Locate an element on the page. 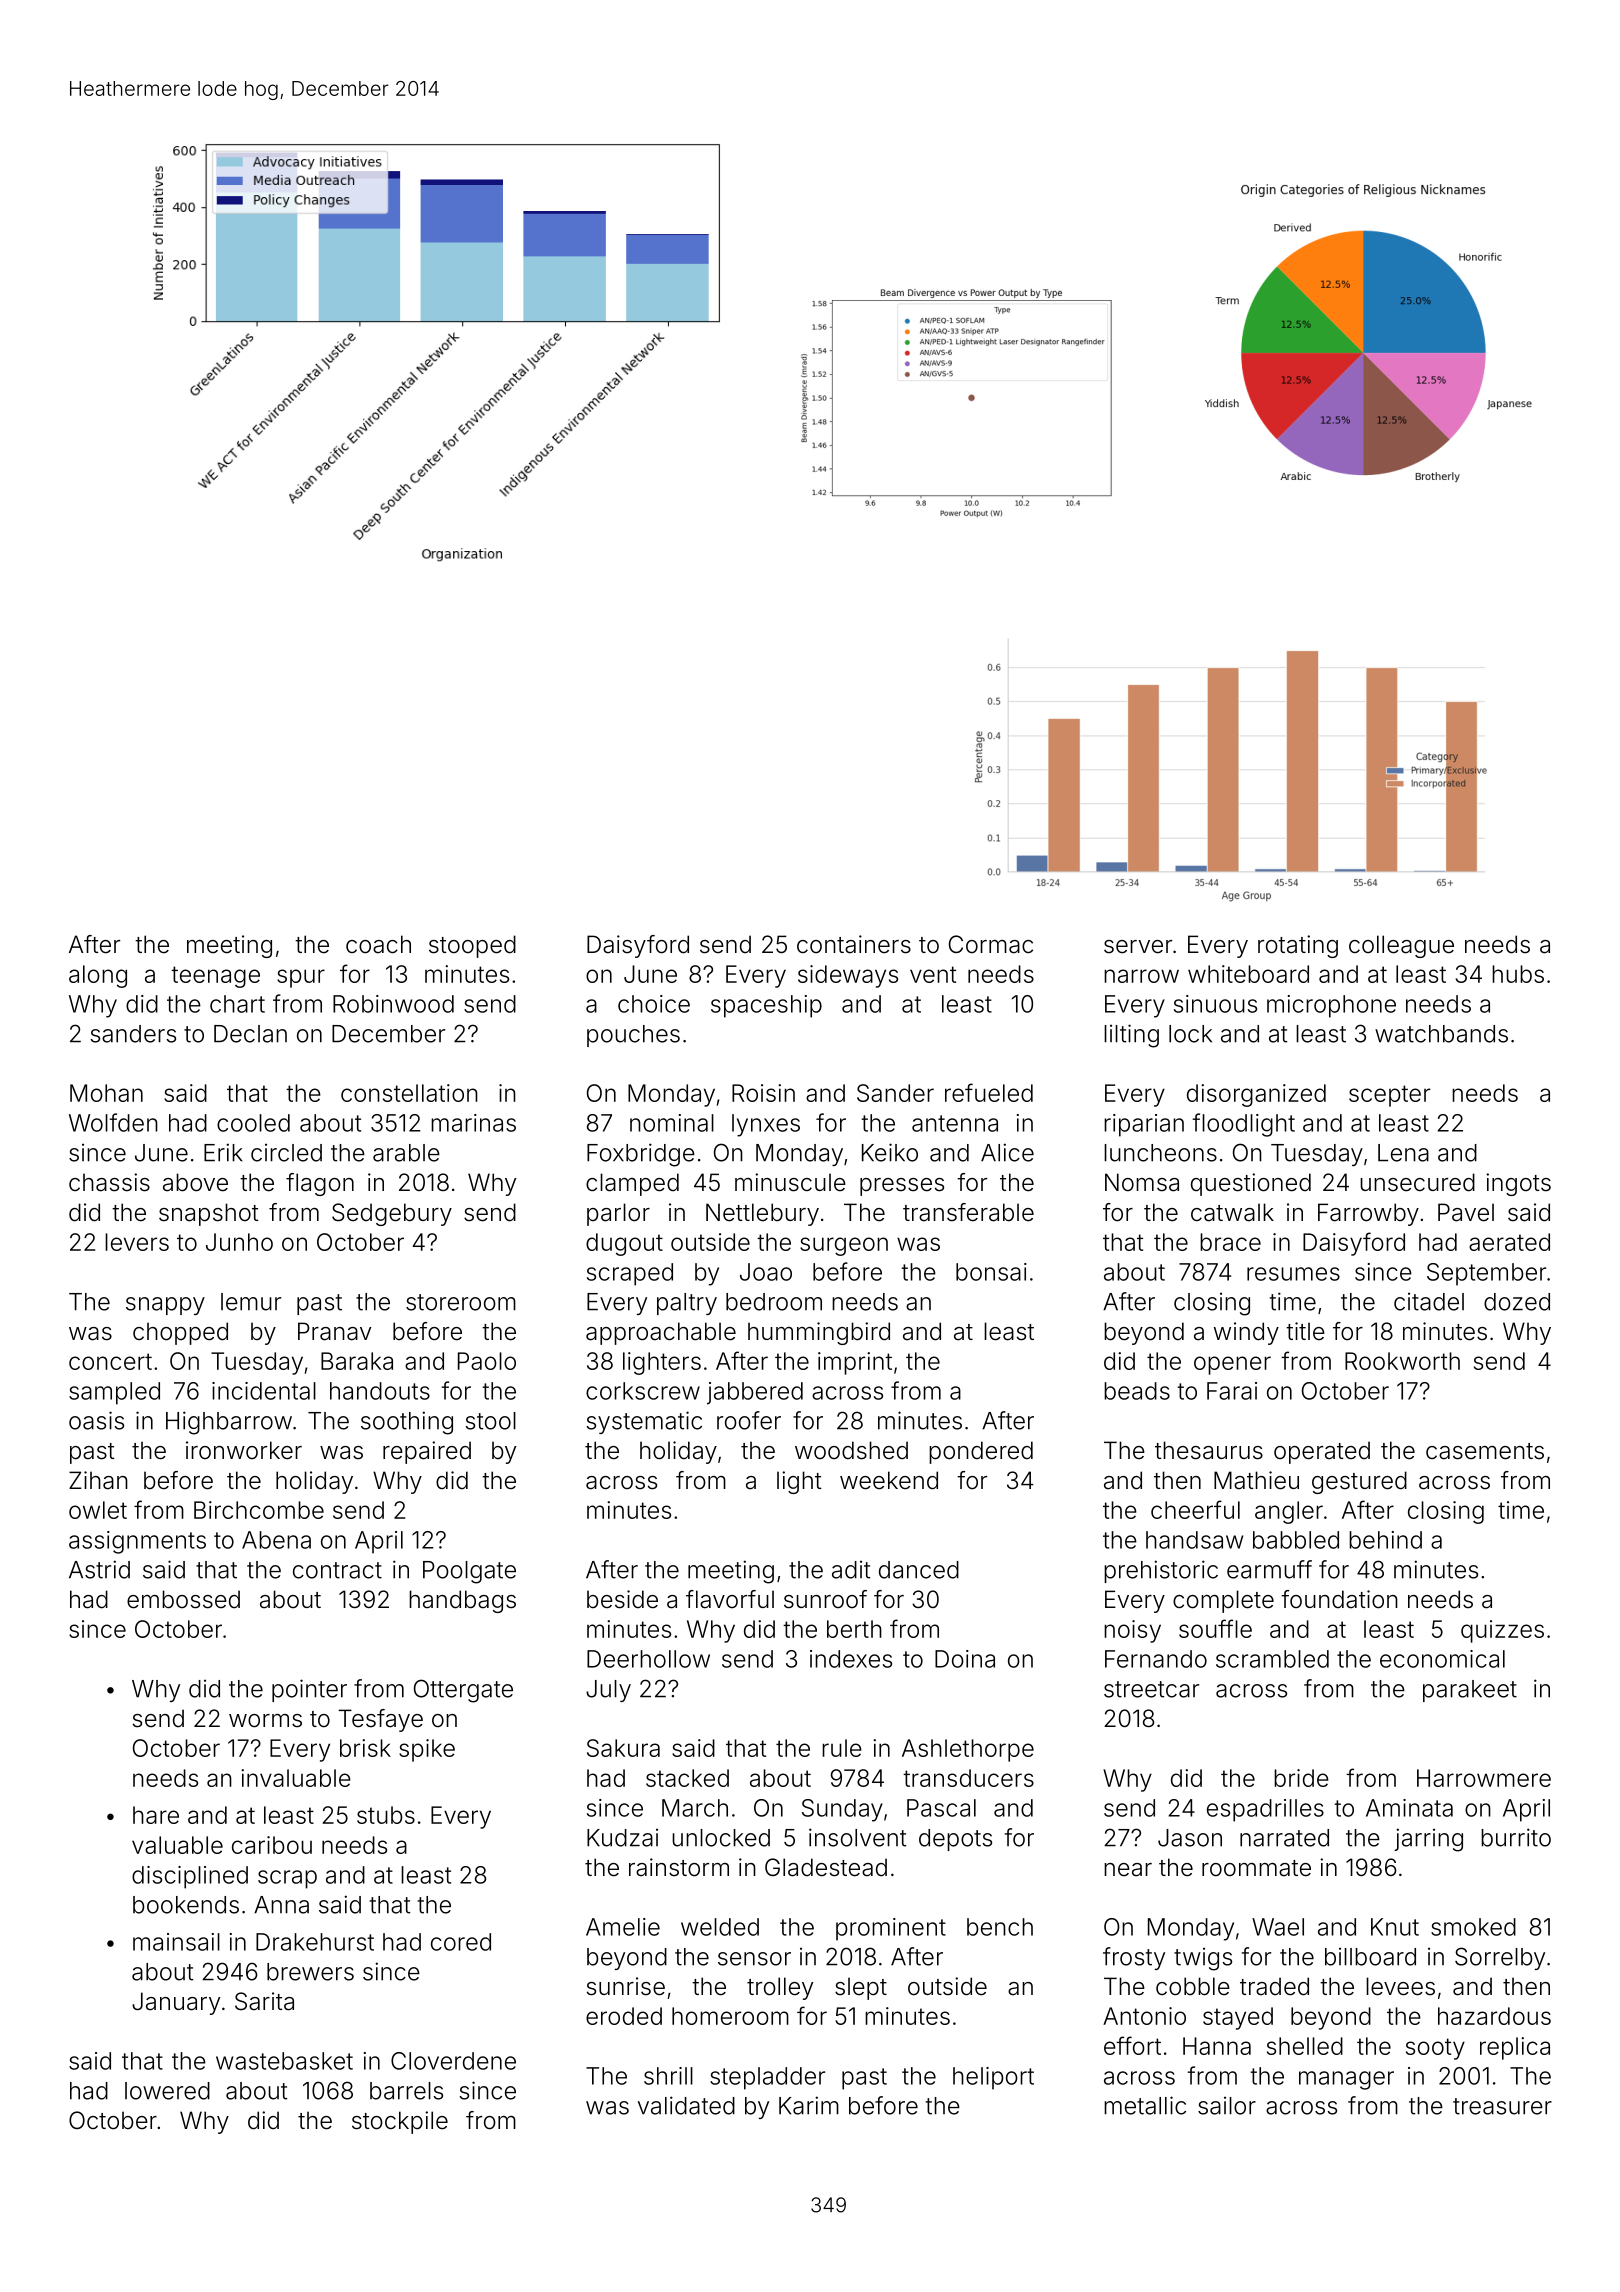  riparian is located at coordinates (1144, 1125).
